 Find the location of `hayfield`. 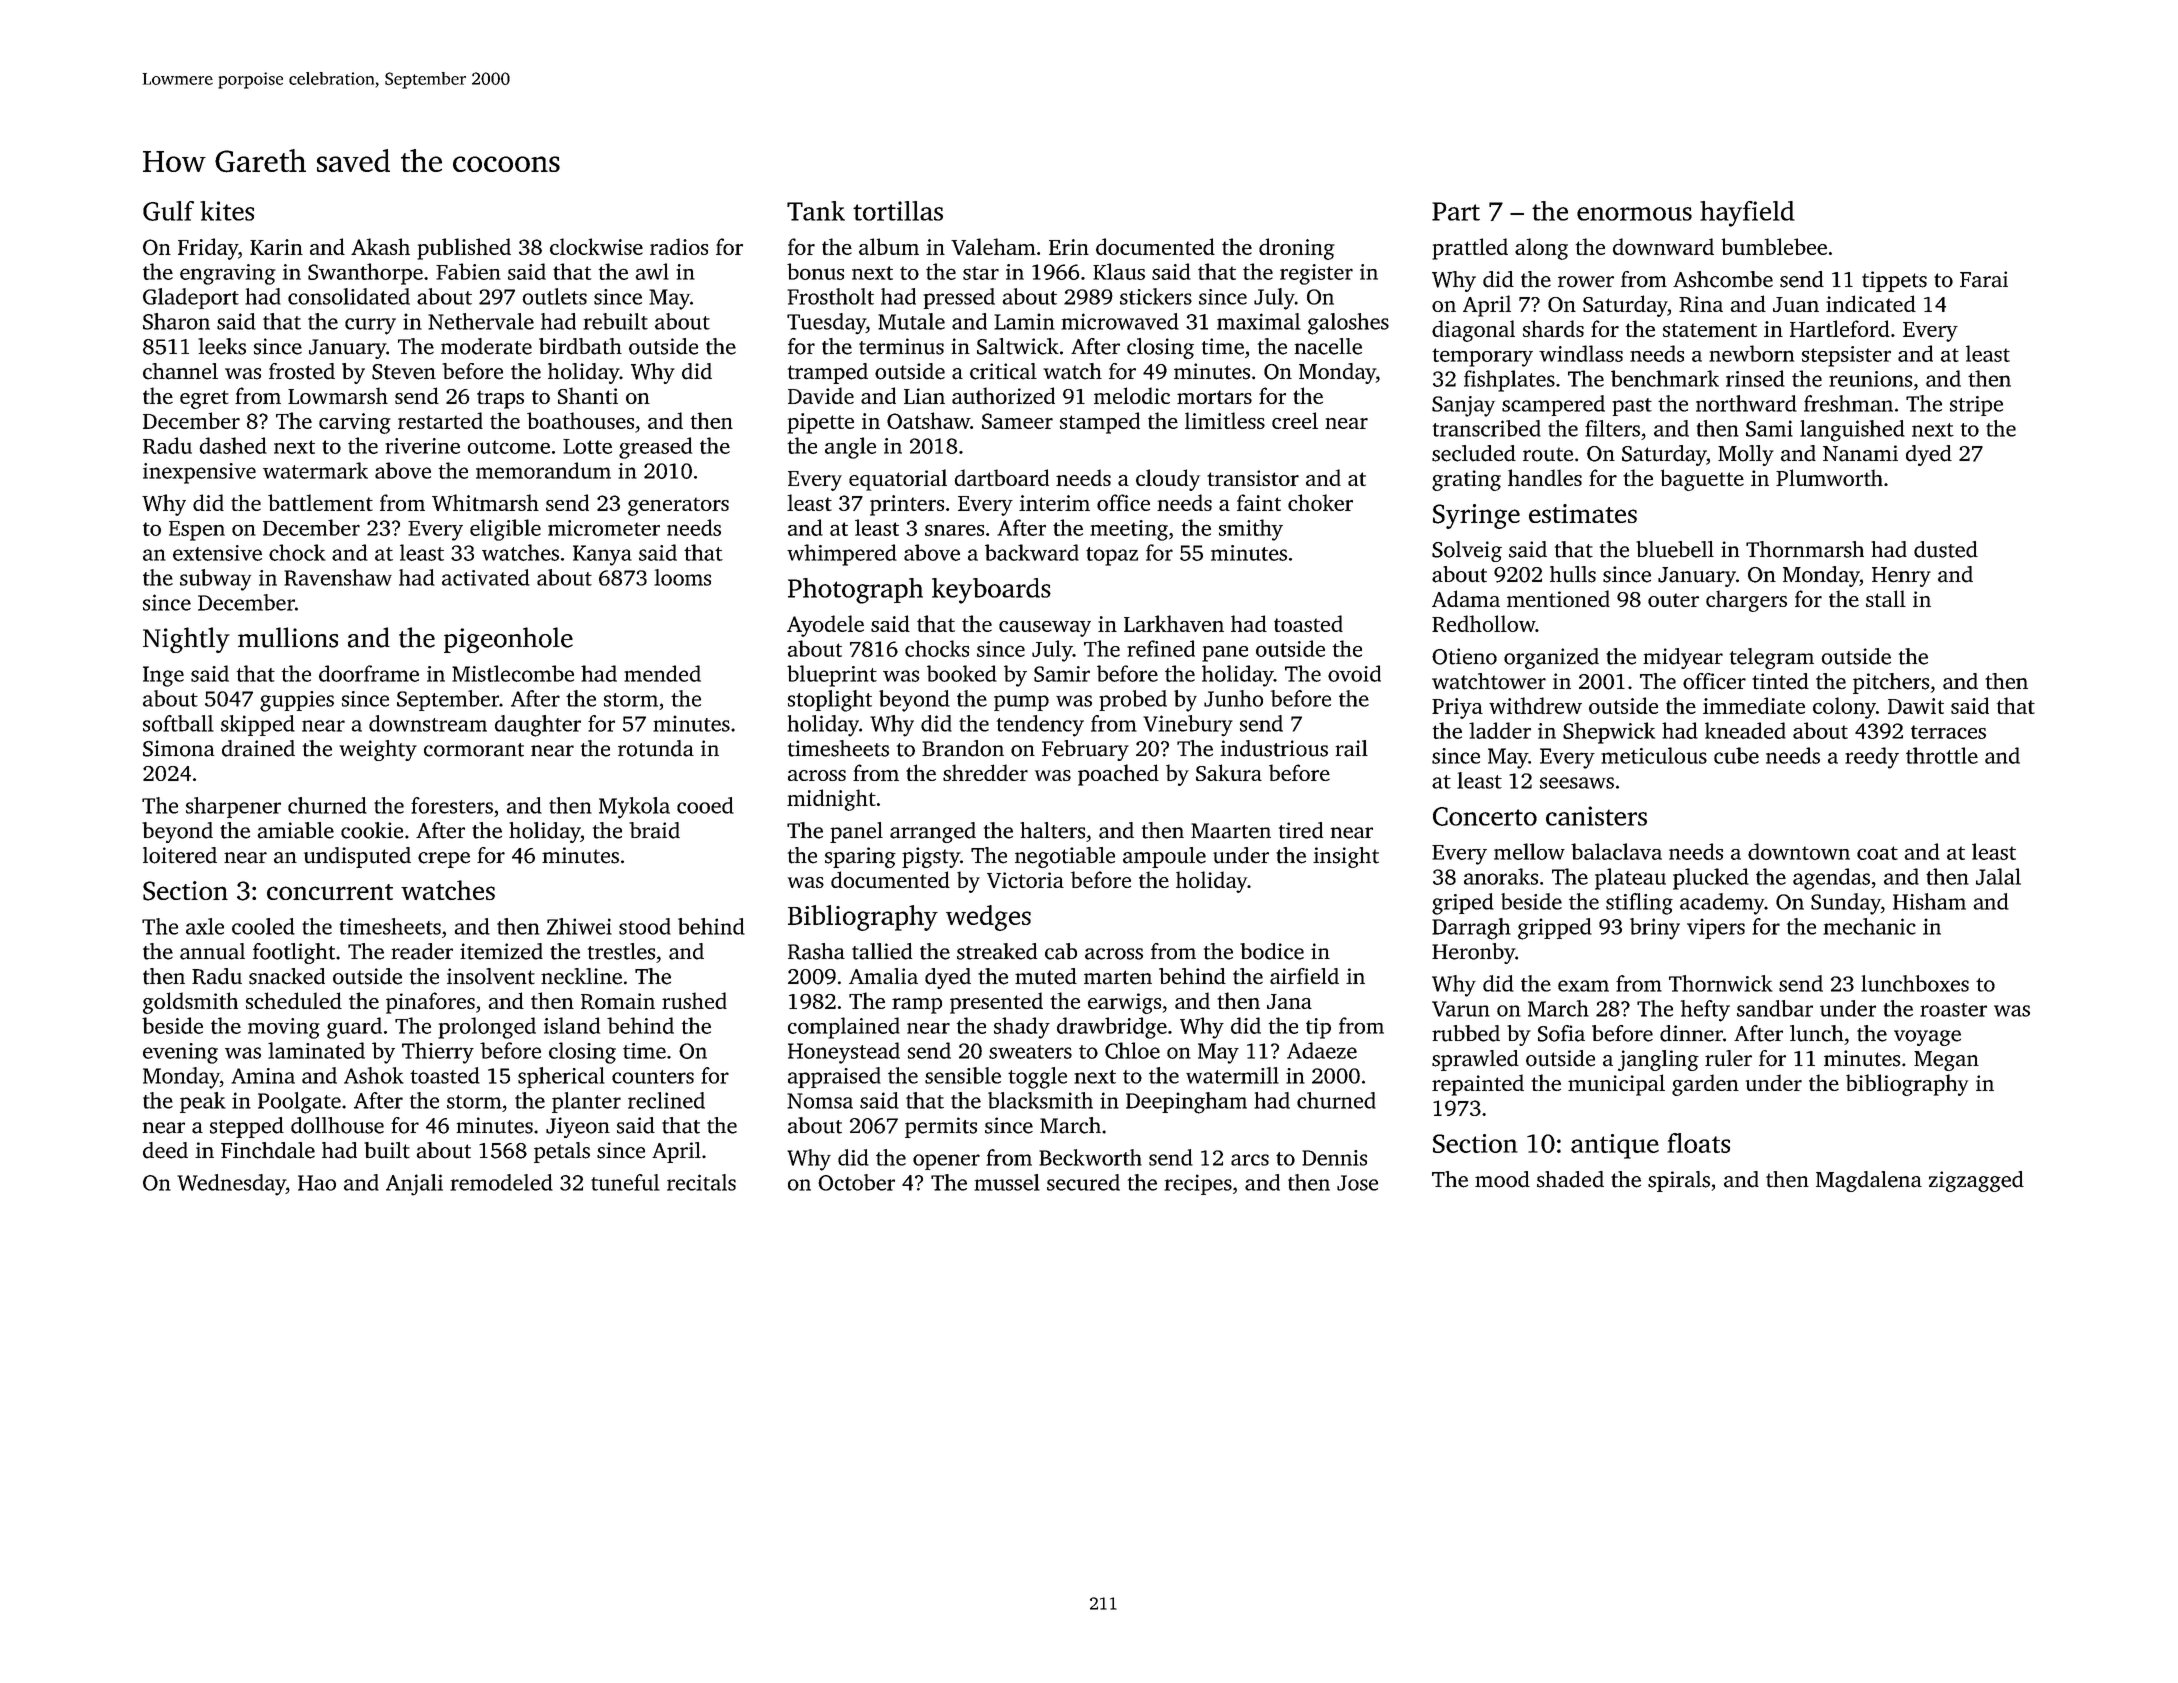

hayfield is located at coordinates (1747, 214).
